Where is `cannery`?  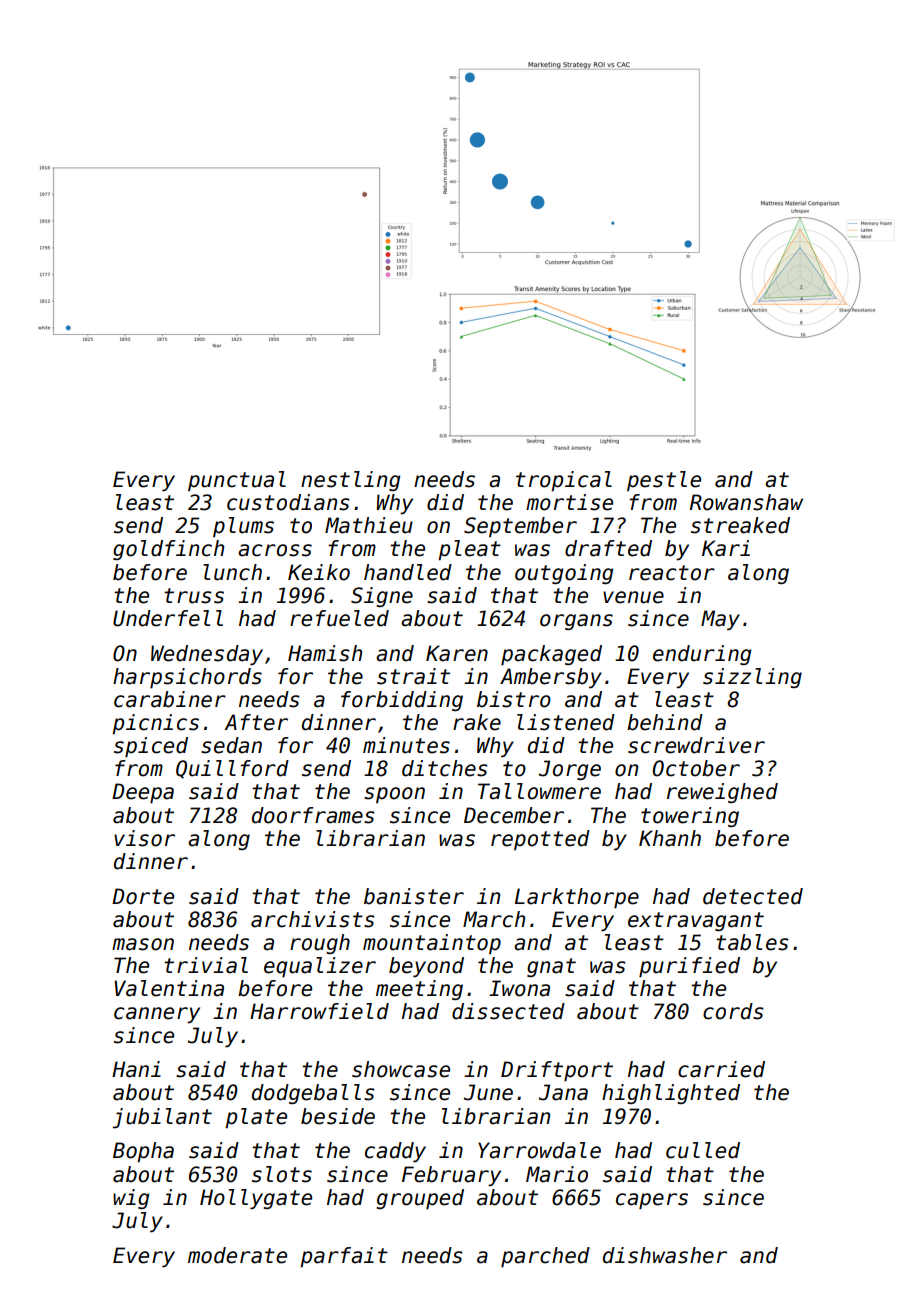
cannery is located at coordinates (157, 1015).
